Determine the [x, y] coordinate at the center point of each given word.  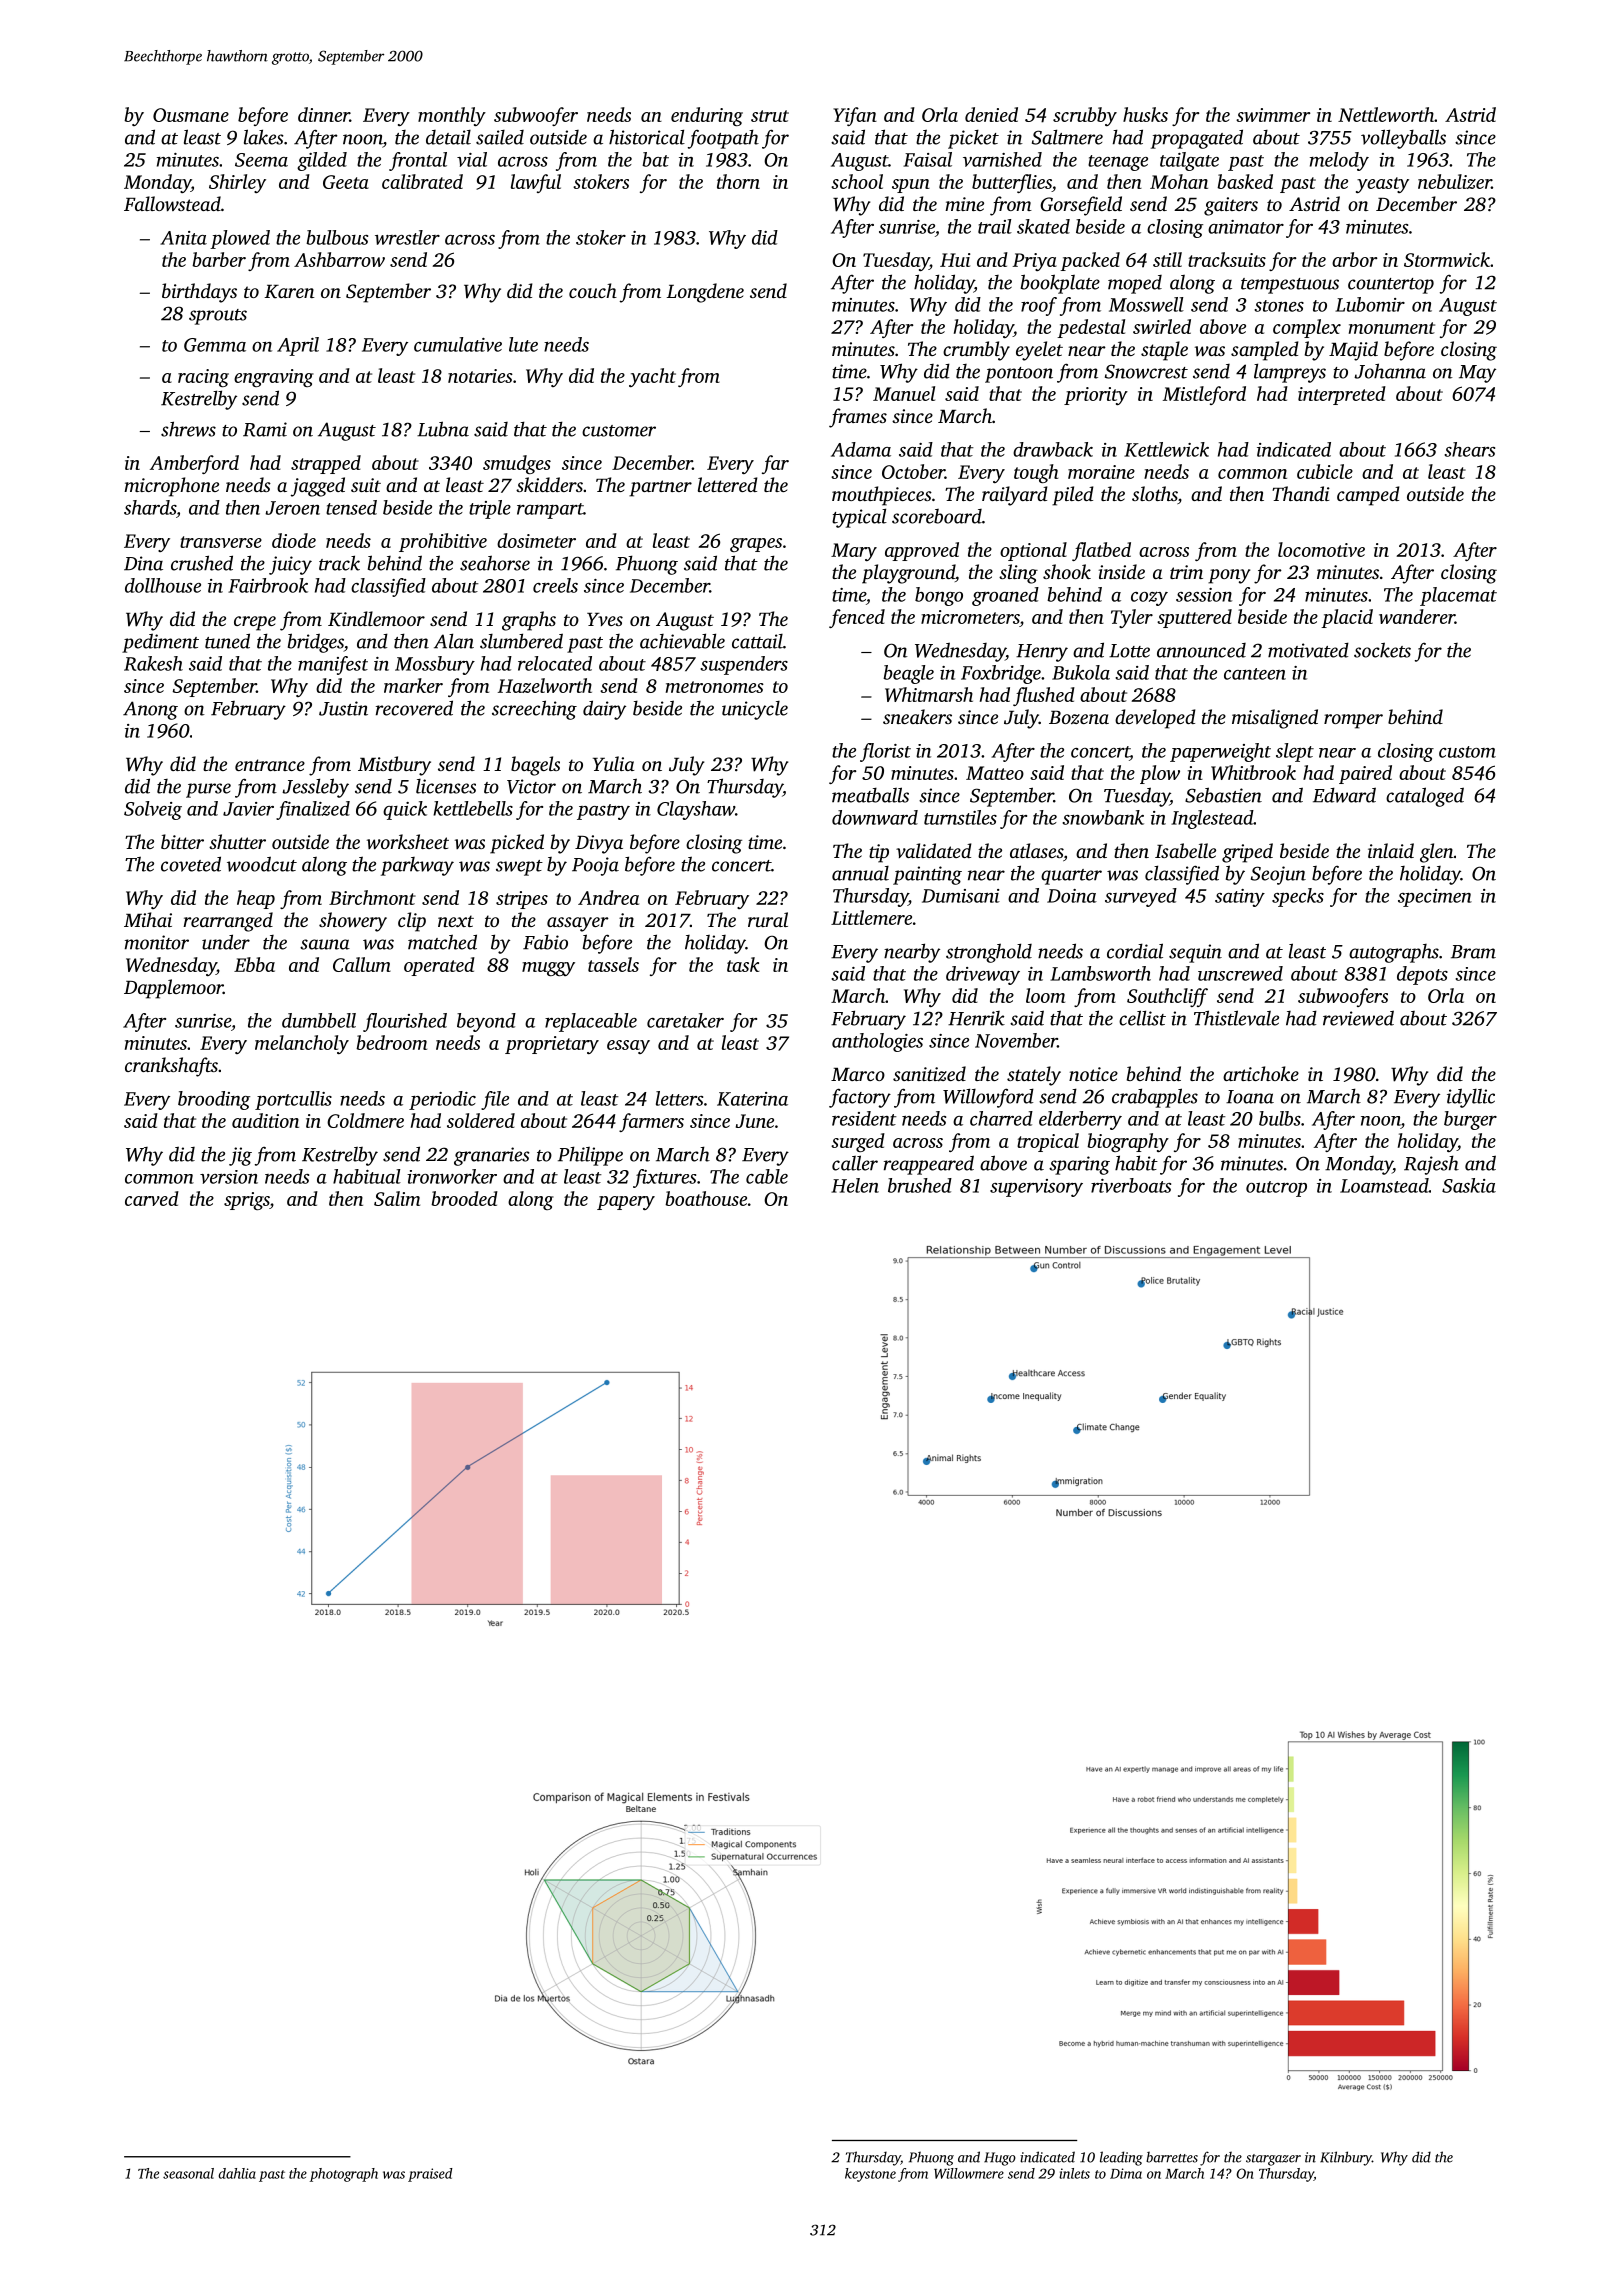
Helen [855, 1185]
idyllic [1471, 1098]
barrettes [1172, 2157]
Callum [362, 964]
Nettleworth [1386, 114]
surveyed [1141, 897]
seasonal [188, 2173]
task [743, 964]
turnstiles [960, 817]
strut [770, 116]
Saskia [1469, 1185]
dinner [324, 114]
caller [855, 1163]
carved [152, 1198]
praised [430, 2175]
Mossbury [435, 665]
